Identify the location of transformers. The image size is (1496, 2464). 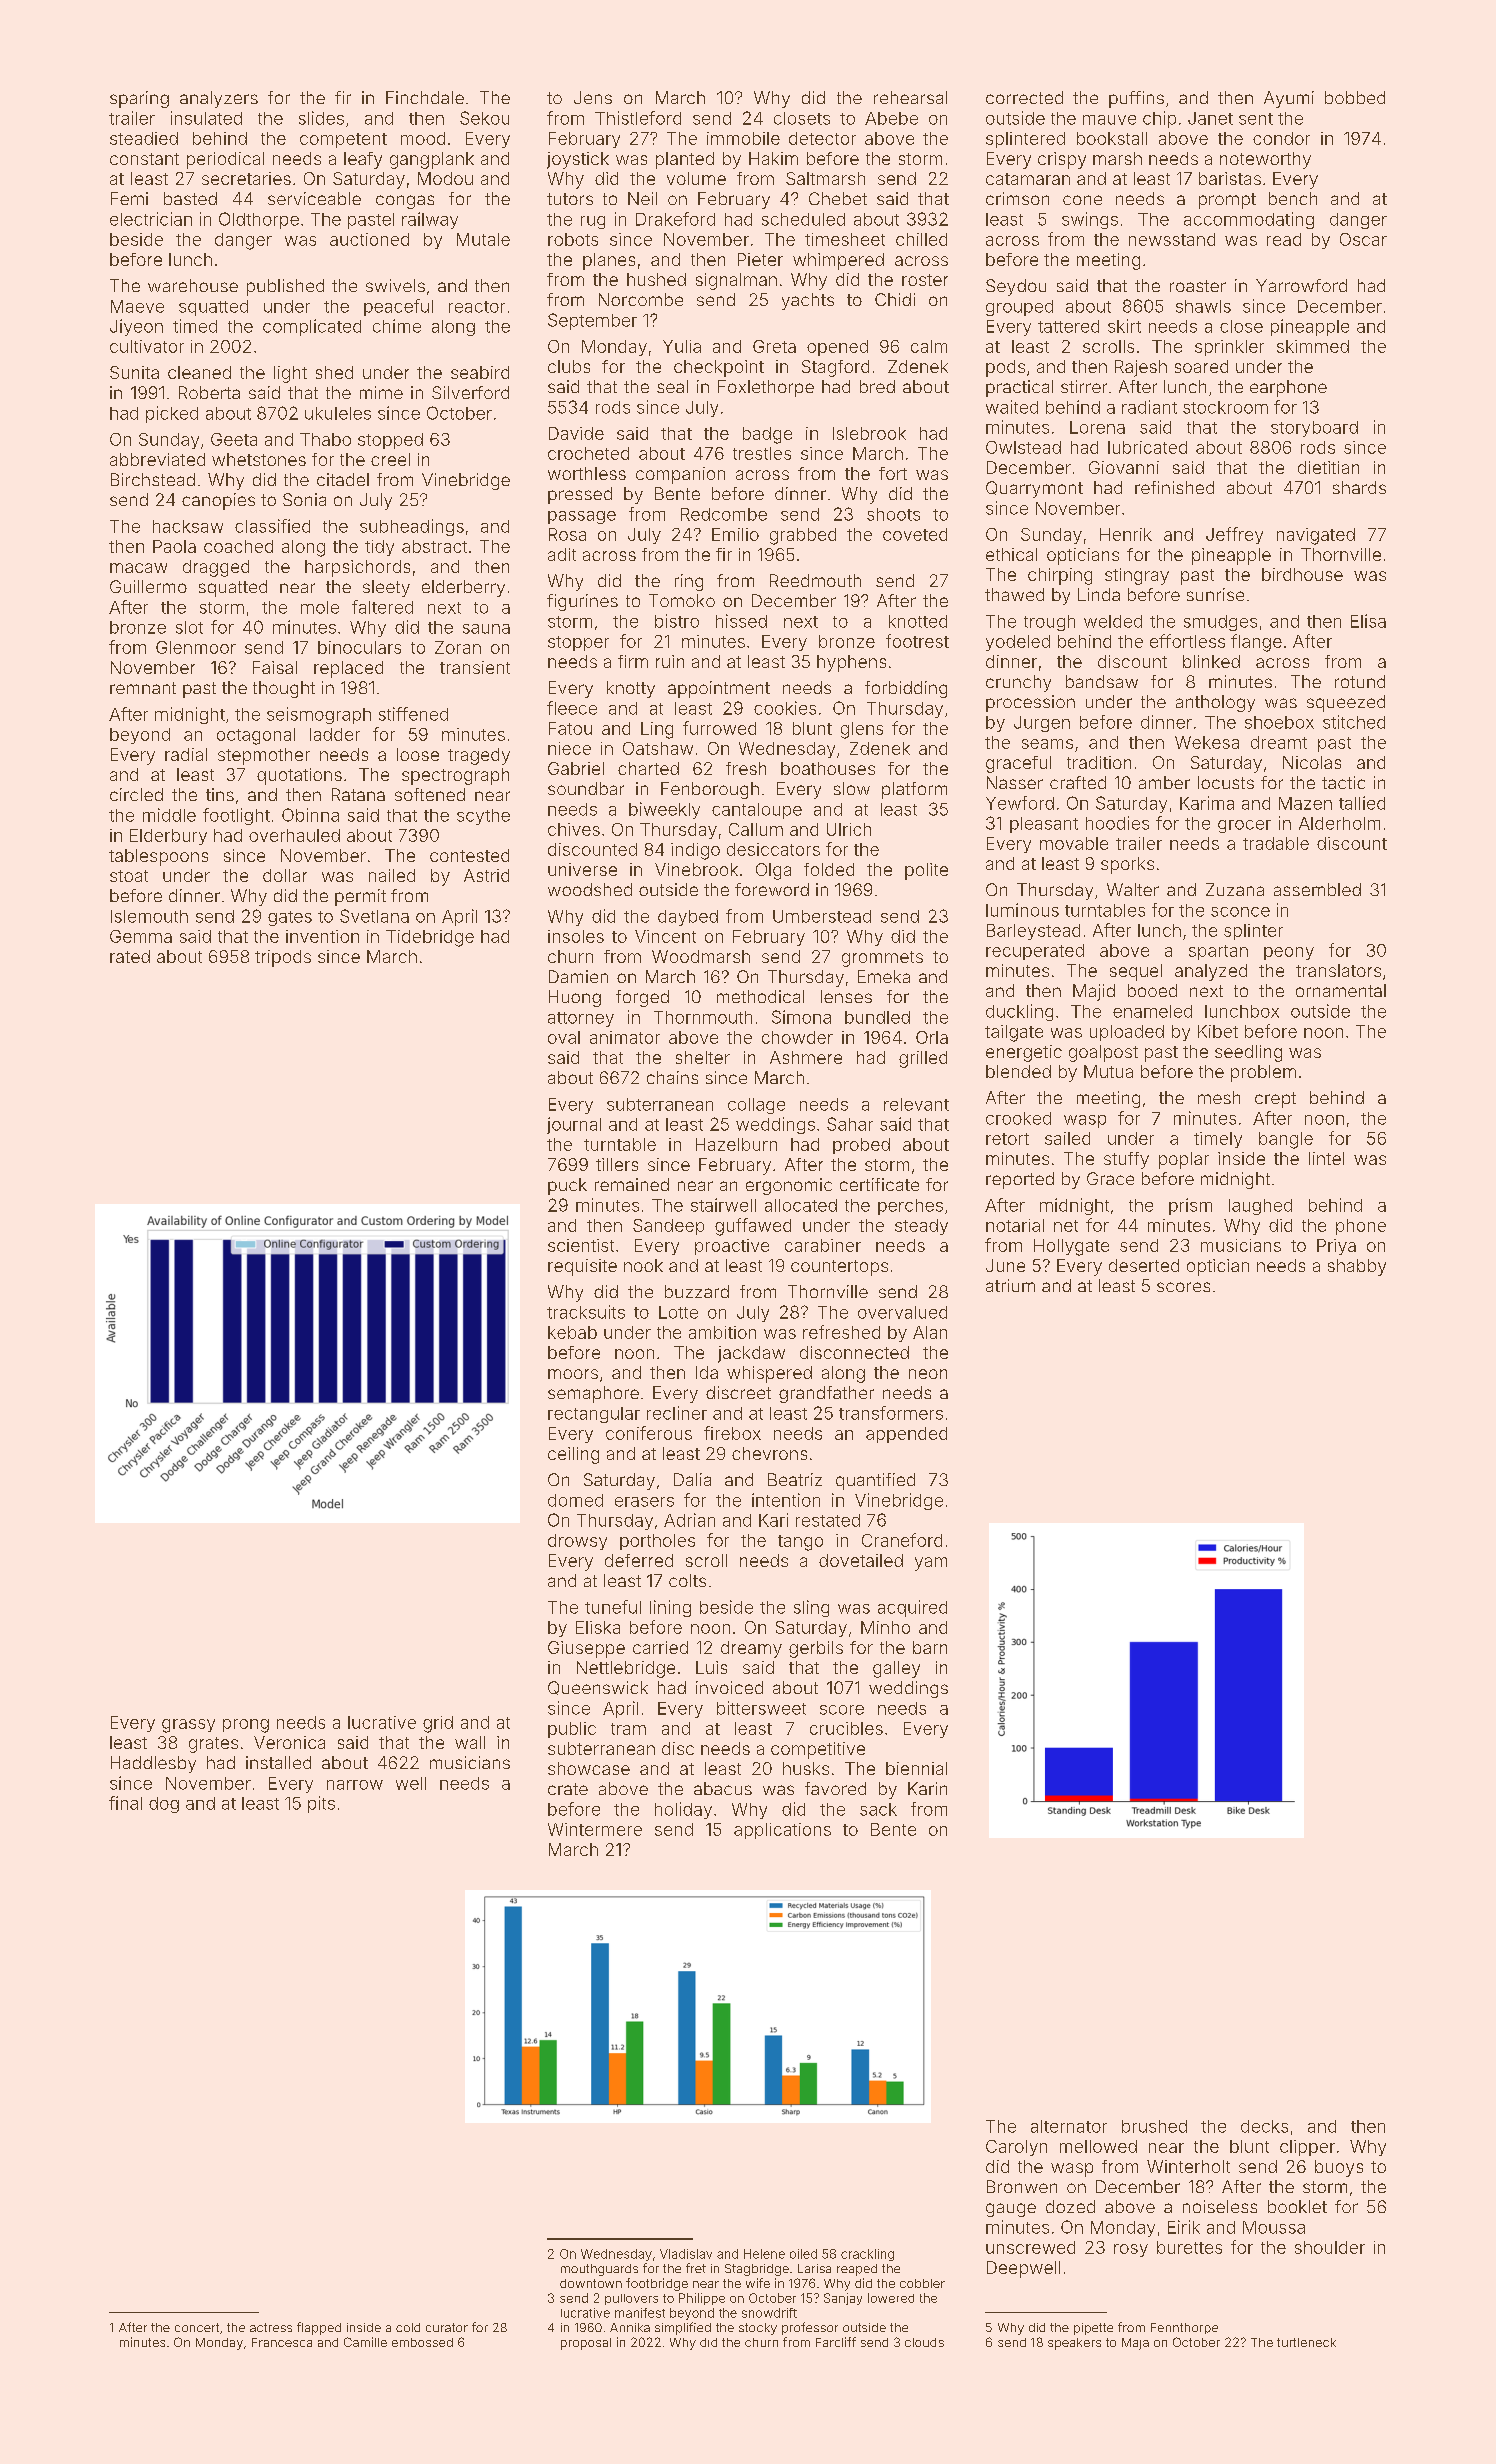
(891, 1413).
